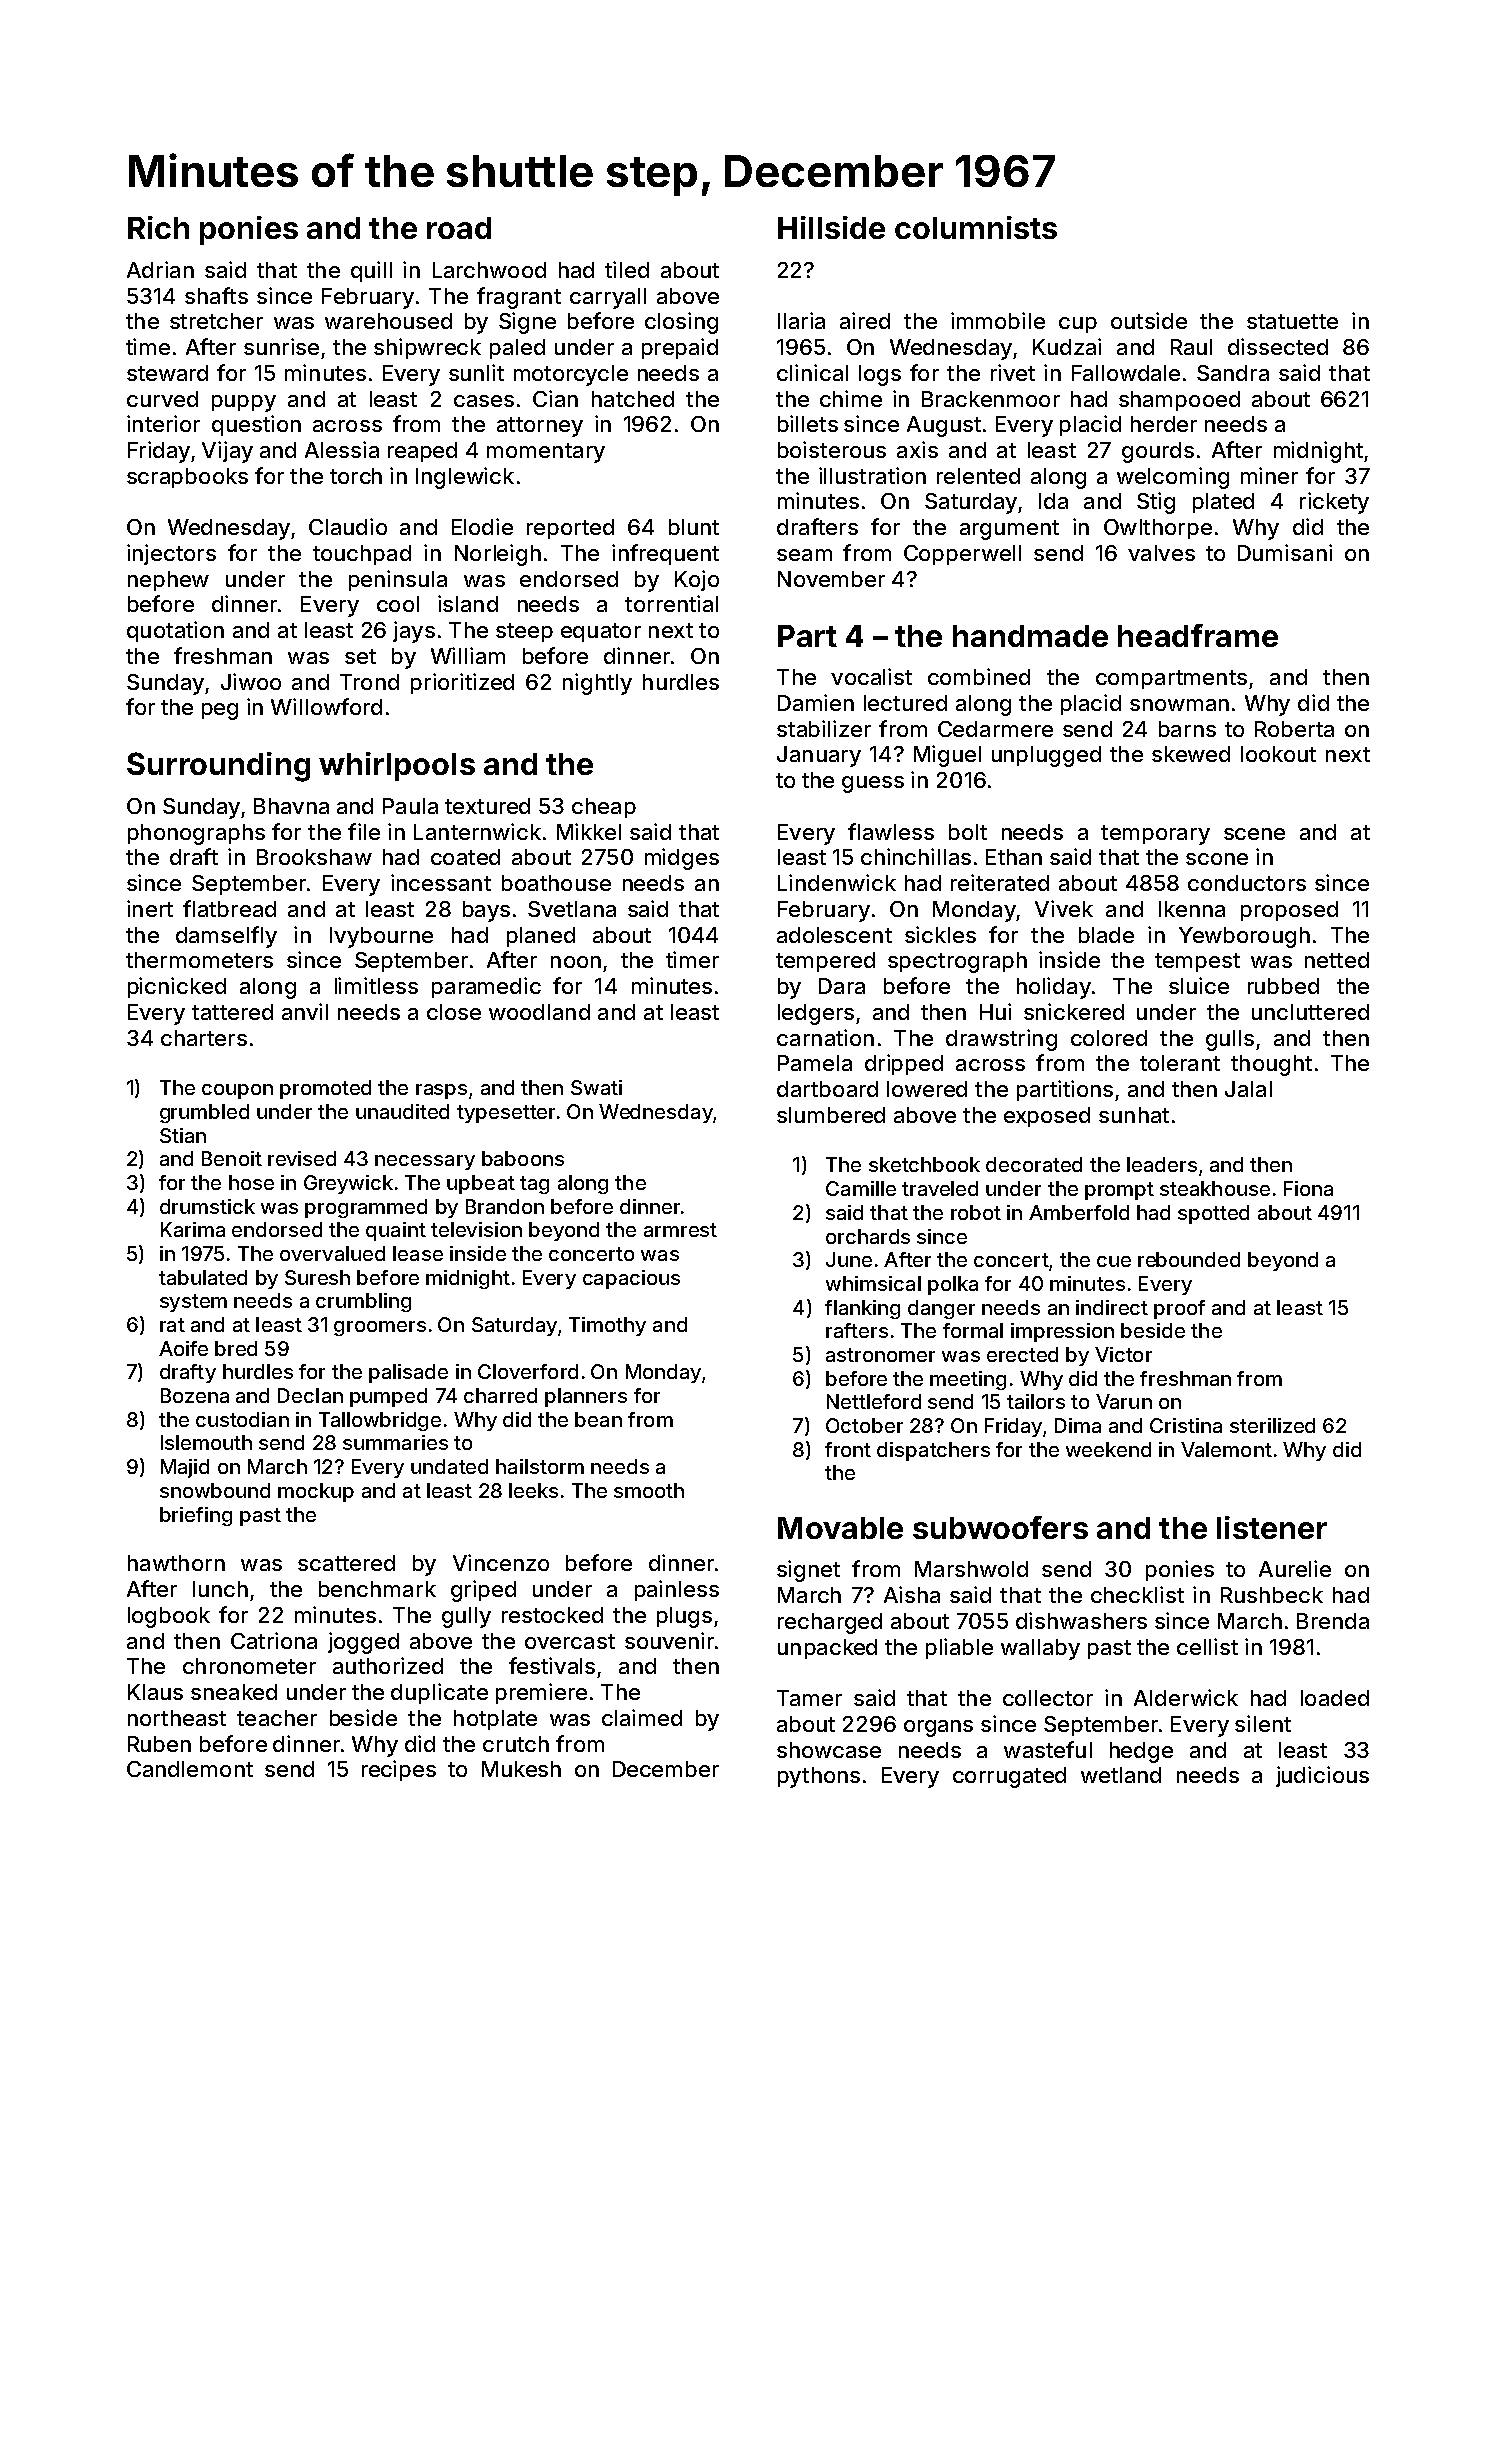 This screenshot has height=2464, width=1496. Describe the element at coordinates (291, 806) in the screenshot. I see `Bhavna` at that location.
